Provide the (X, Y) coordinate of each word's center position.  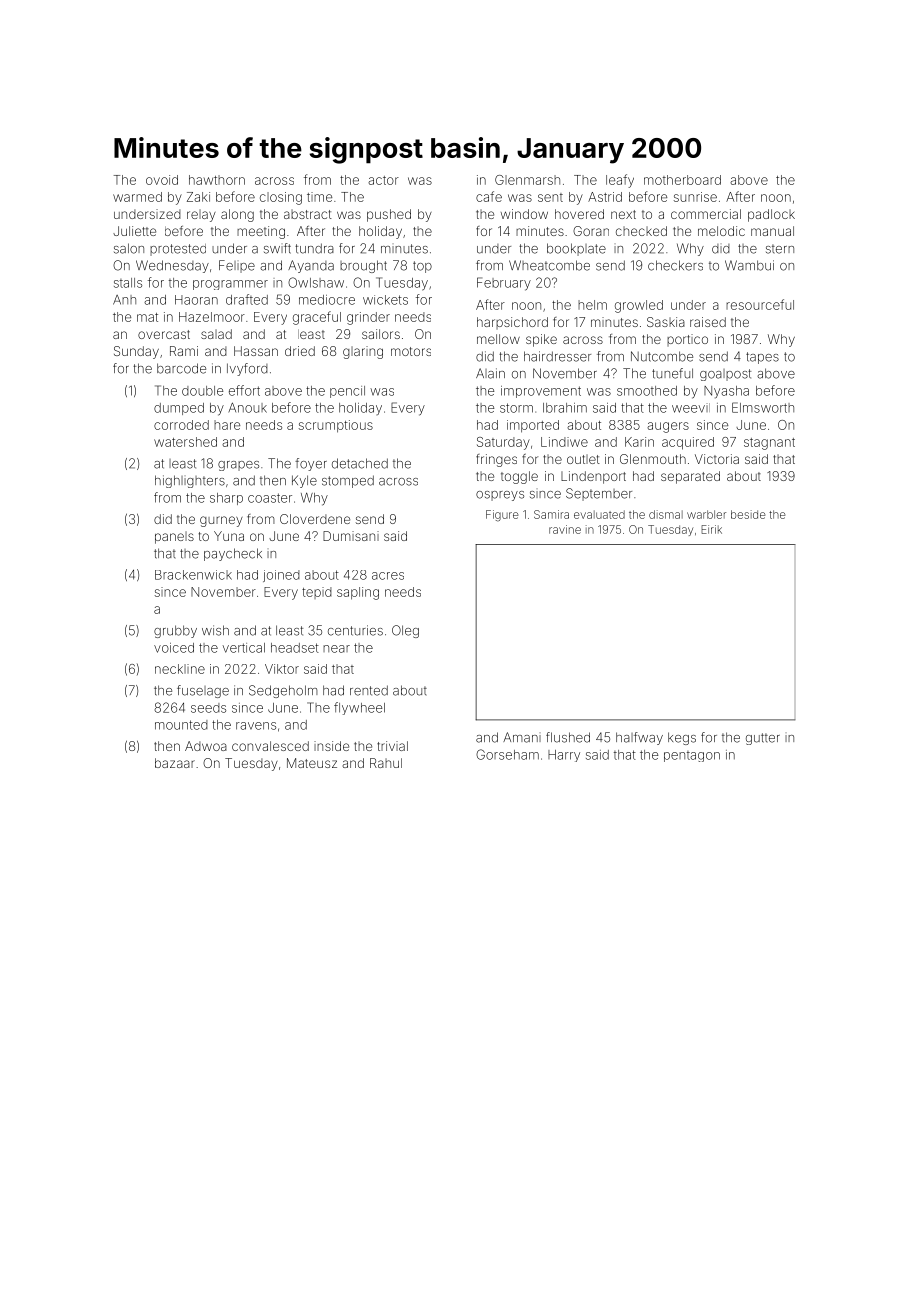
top (422, 267)
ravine (565, 529)
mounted (181, 725)
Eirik (711, 529)
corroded (181, 425)
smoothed (647, 391)
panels (174, 537)
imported (533, 426)
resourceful (760, 304)
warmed (137, 197)
